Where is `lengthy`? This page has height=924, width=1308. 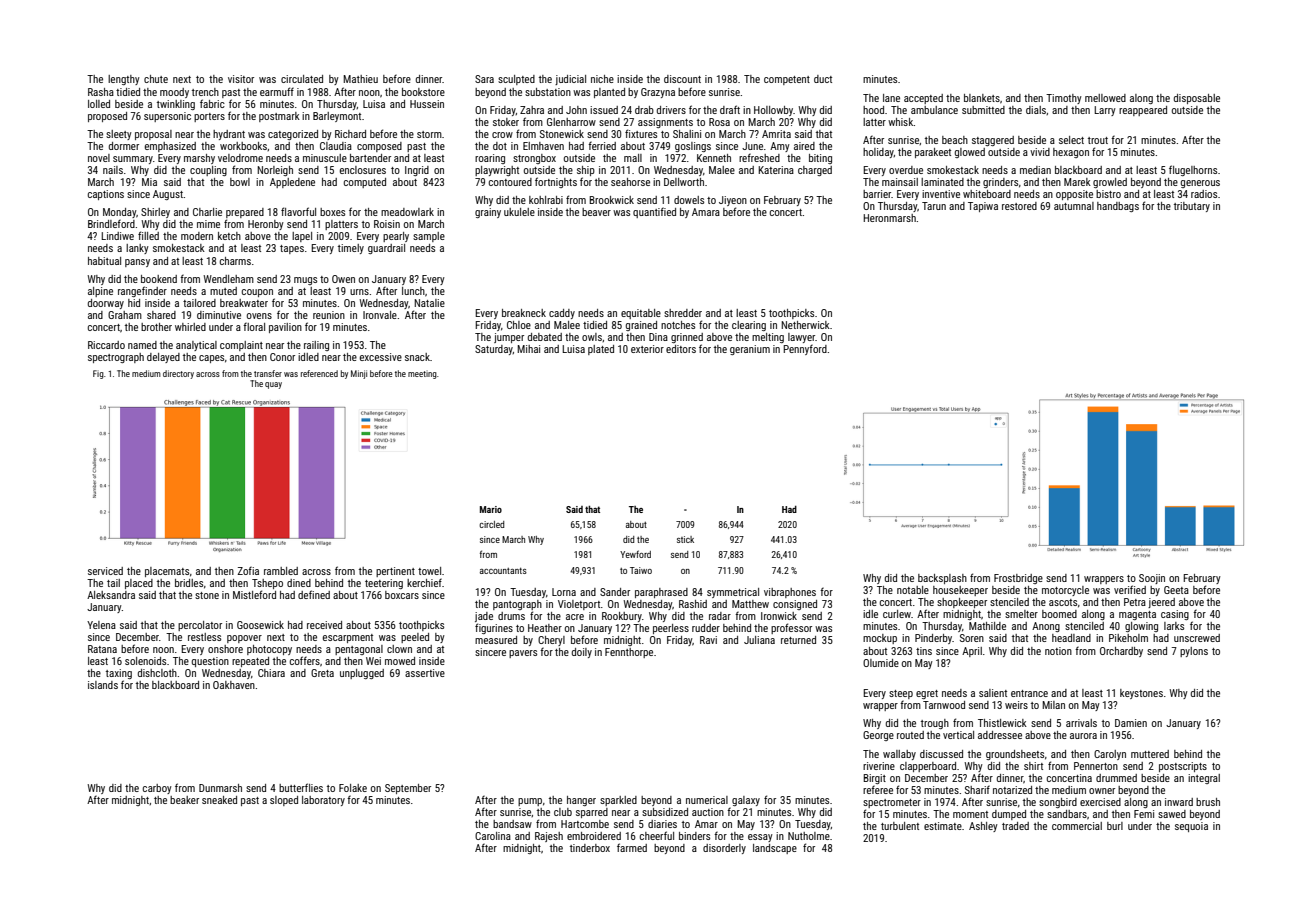 lengthy is located at coordinates (124, 80).
